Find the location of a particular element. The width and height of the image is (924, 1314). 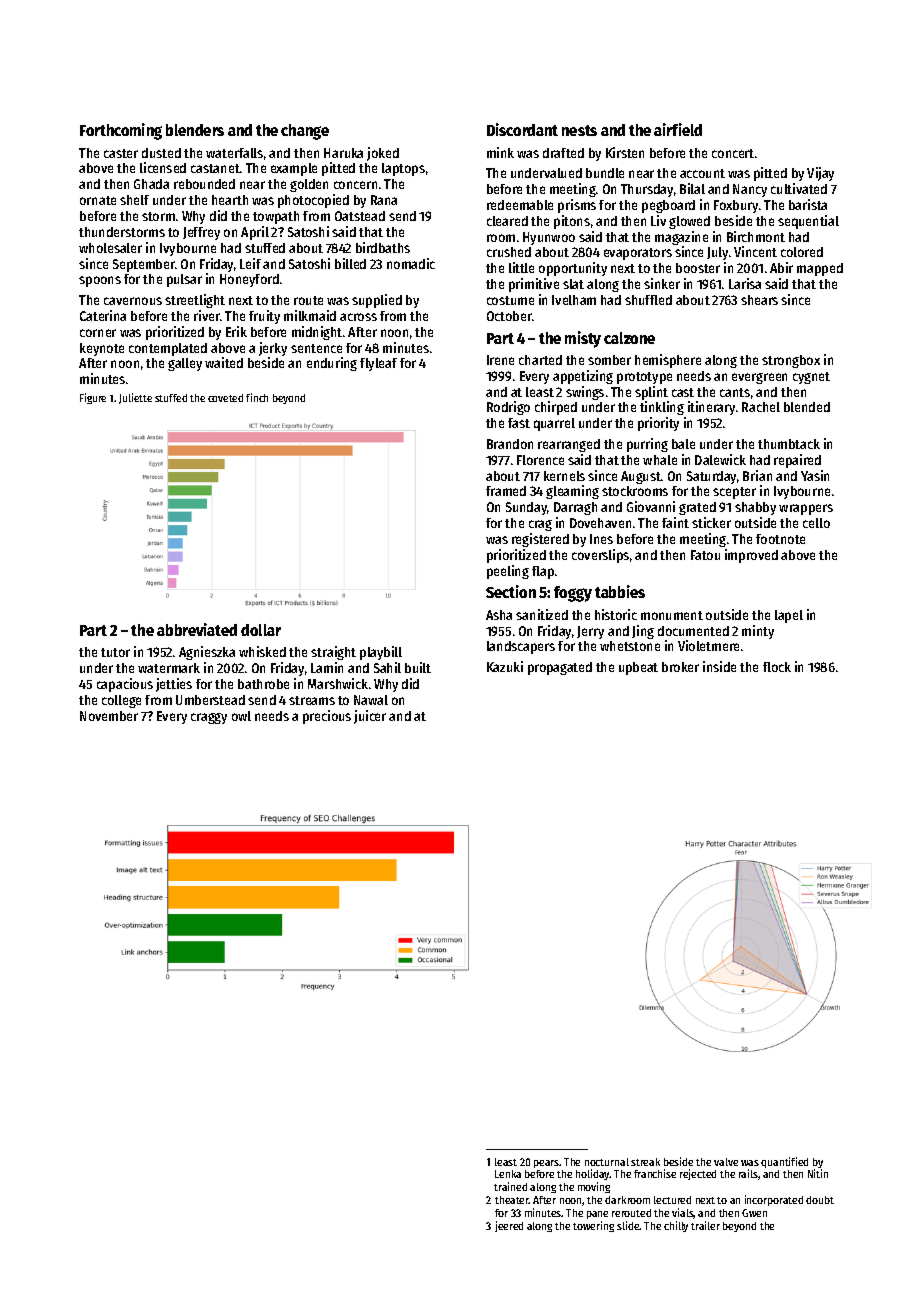

jeered is located at coordinates (509, 1226).
